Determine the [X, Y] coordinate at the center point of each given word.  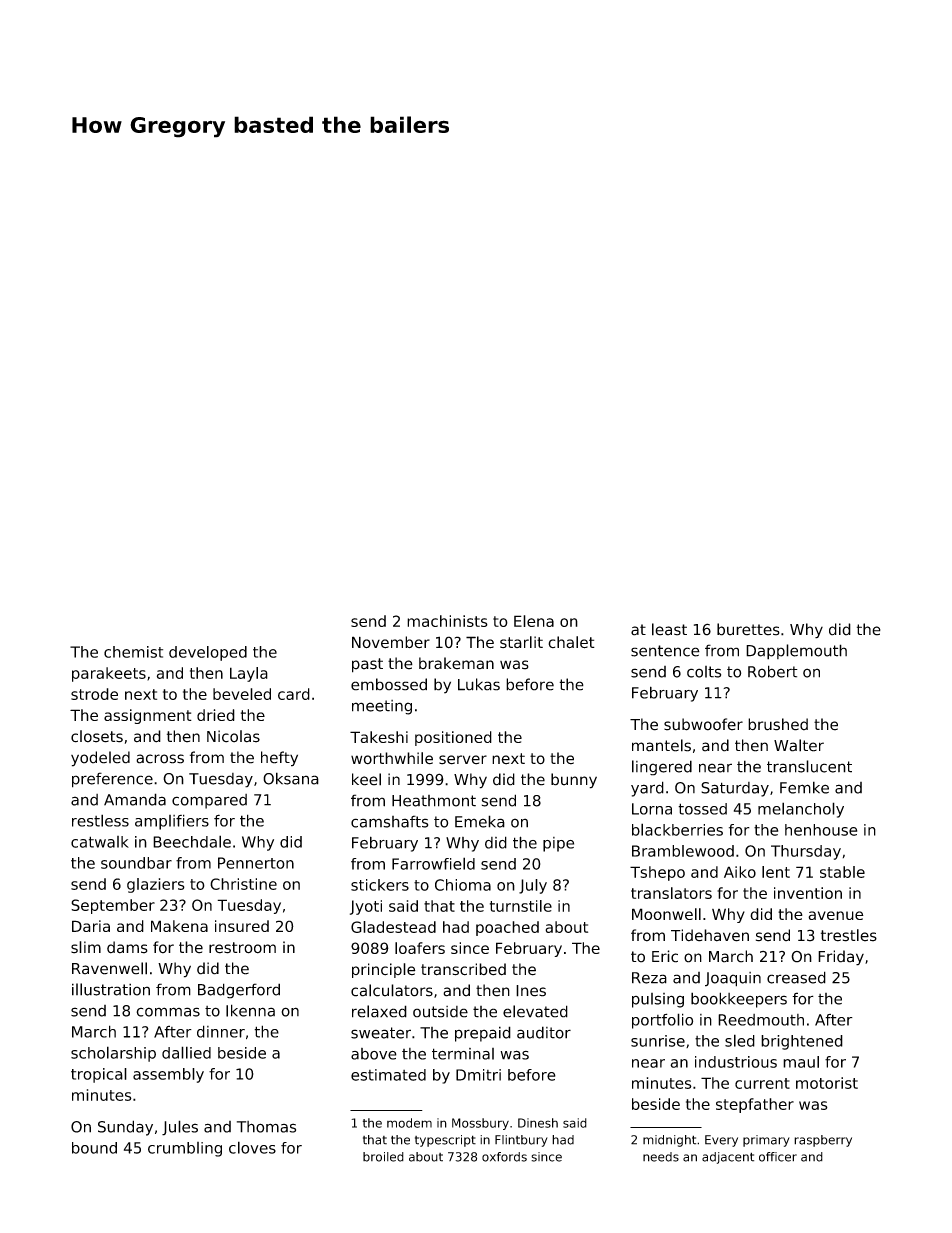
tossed [702, 809]
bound [94, 1148]
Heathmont [434, 801]
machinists [447, 621]
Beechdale [192, 841]
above [374, 1054]
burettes [748, 629]
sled [740, 1040]
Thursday [806, 852]
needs [661, 1157]
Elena [534, 621]
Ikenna [250, 1010]
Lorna [652, 809]
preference [112, 780]
